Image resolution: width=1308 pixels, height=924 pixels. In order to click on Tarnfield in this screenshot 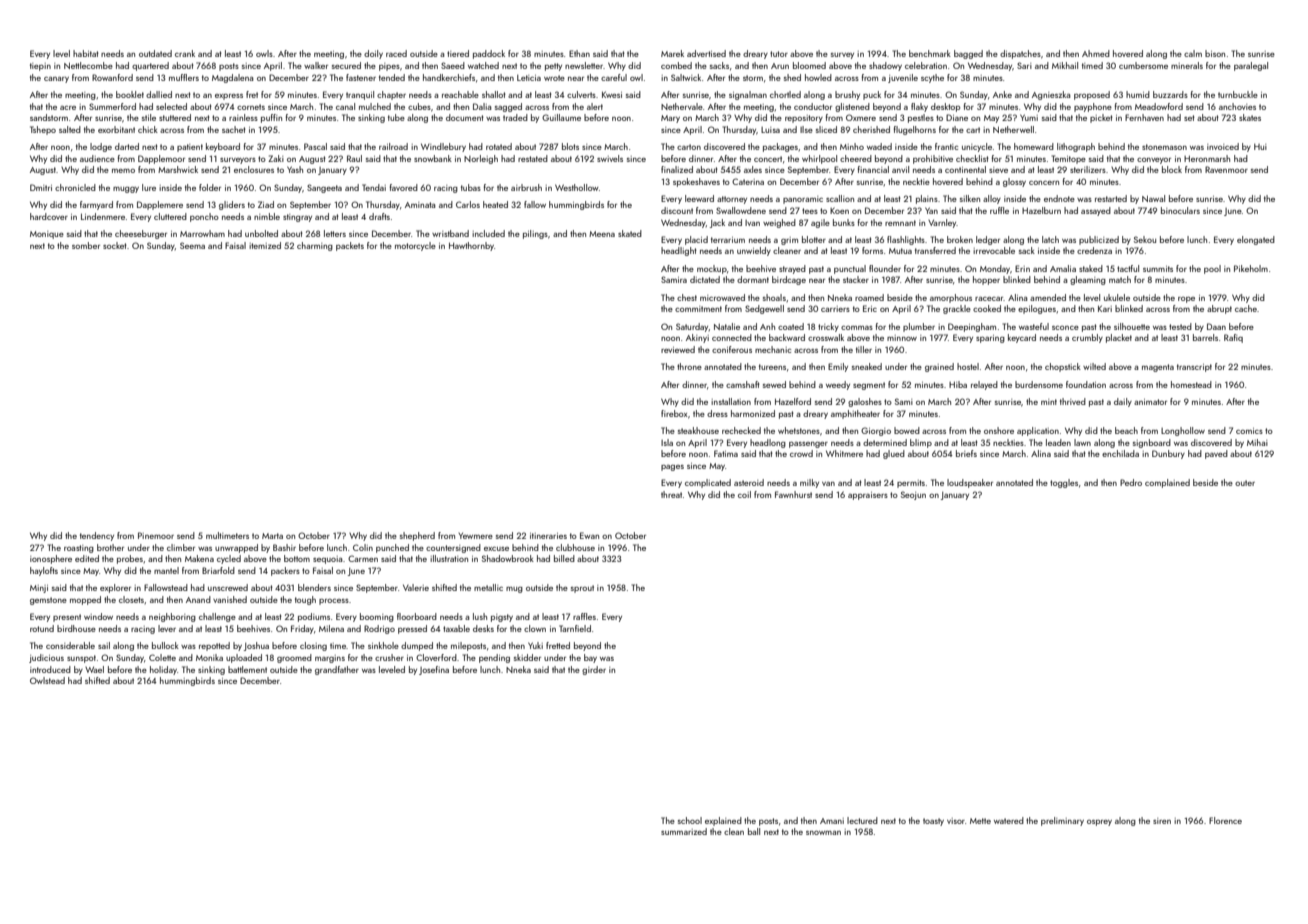, I will do `click(575, 628)`.
